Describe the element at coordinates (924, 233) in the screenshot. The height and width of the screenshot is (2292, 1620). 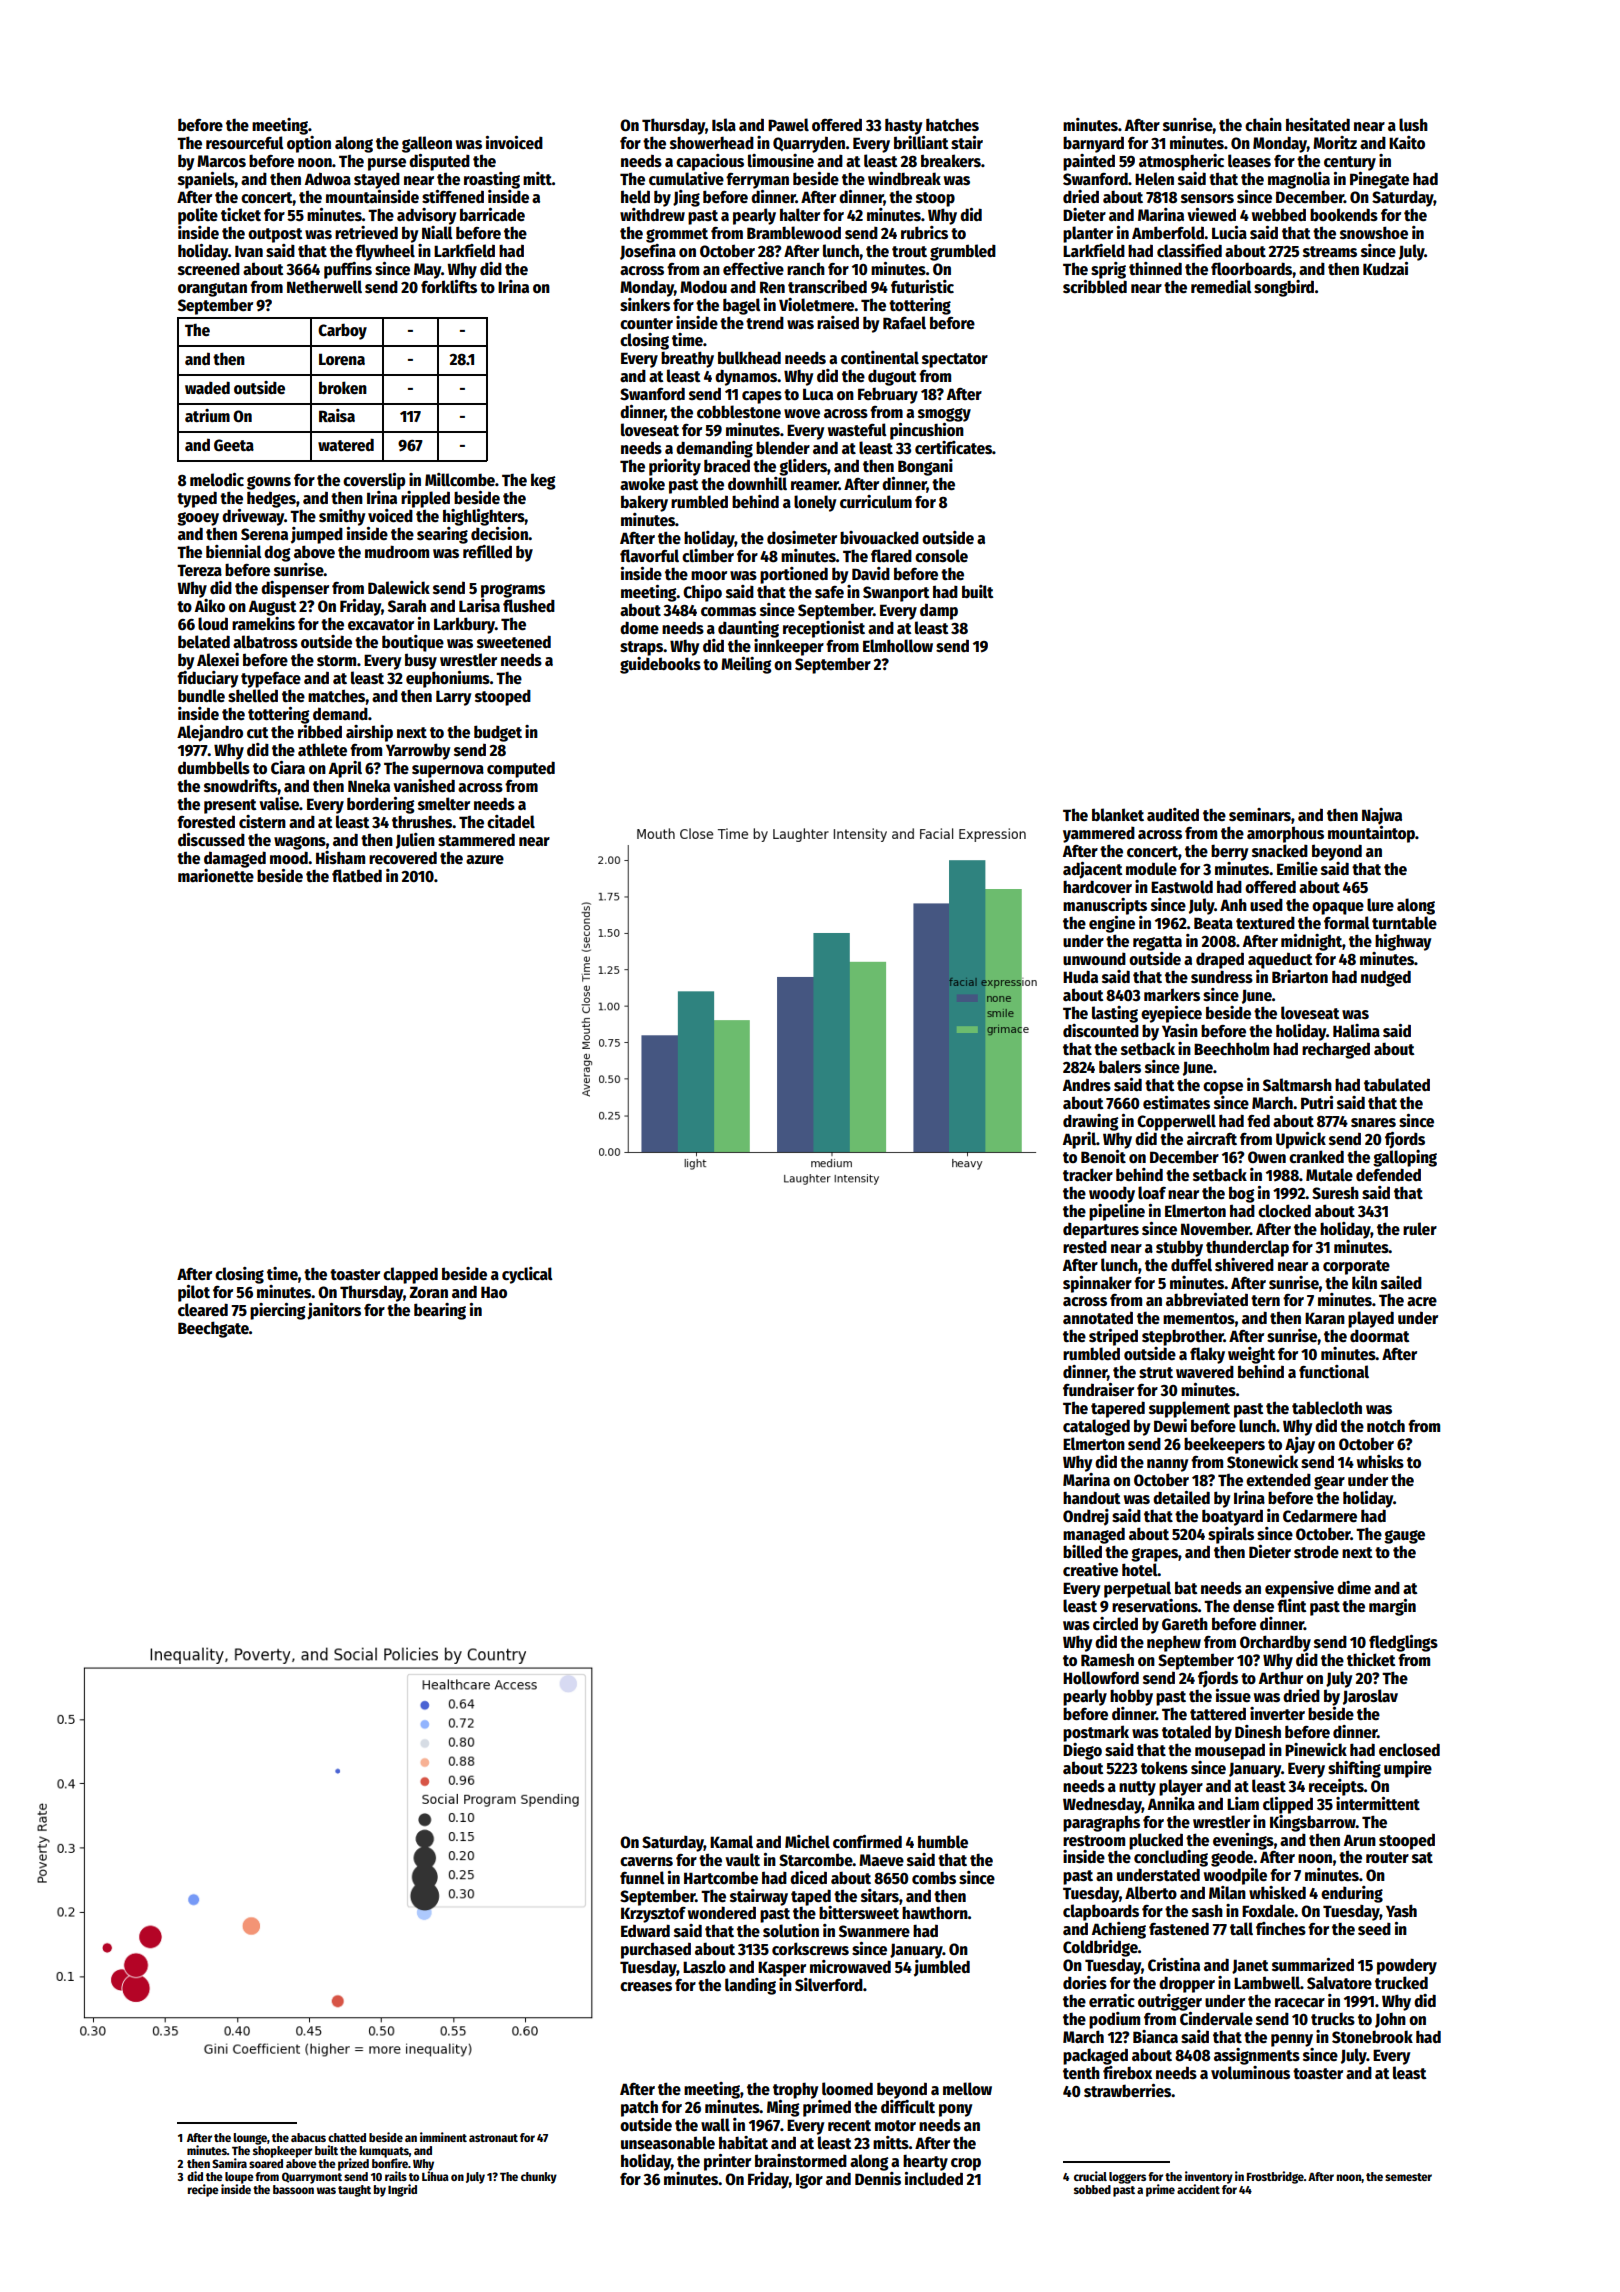
I see `rubrics` at that location.
